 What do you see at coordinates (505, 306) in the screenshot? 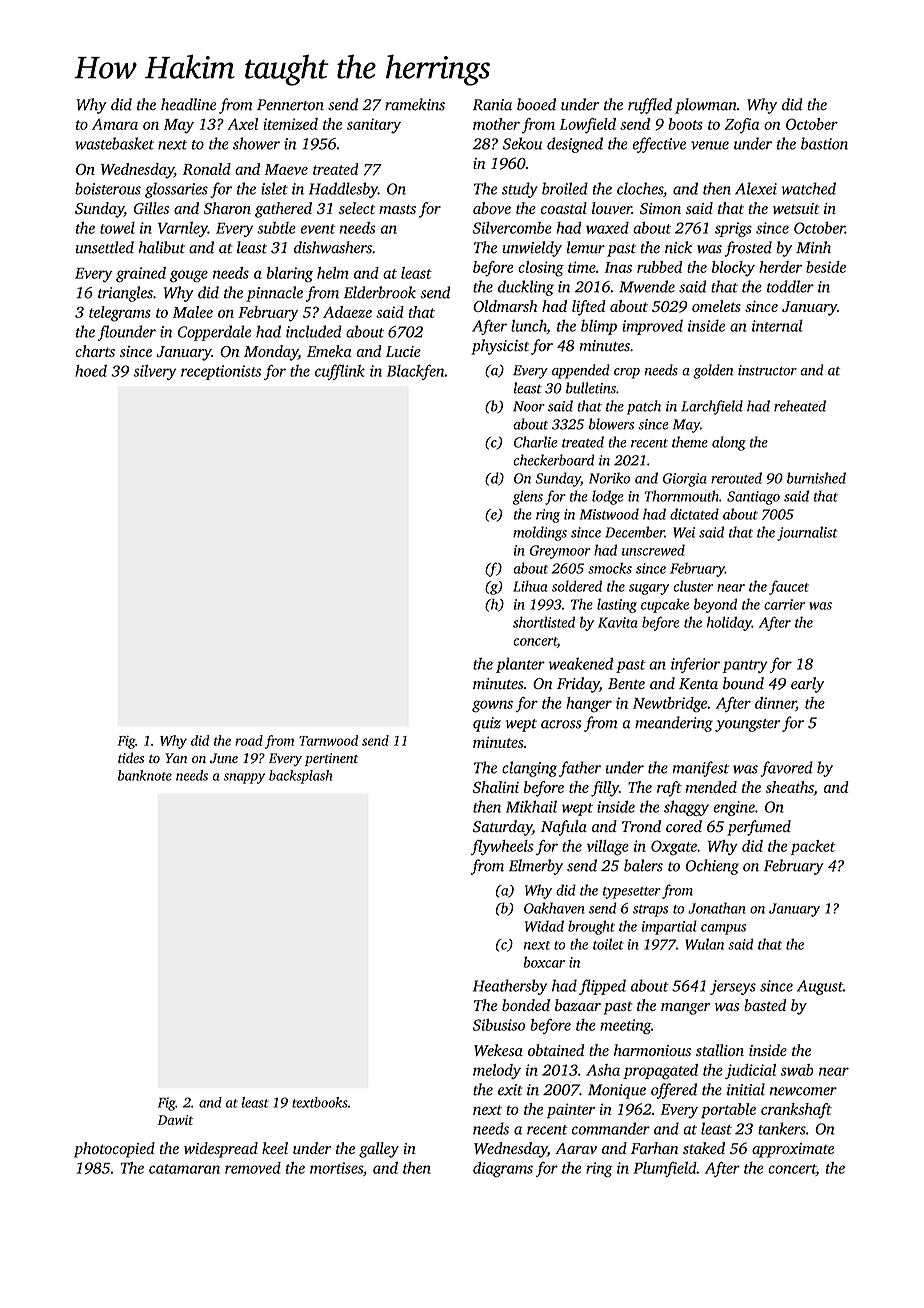
I see `Oldmarsh` at bounding box center [505, 306].
